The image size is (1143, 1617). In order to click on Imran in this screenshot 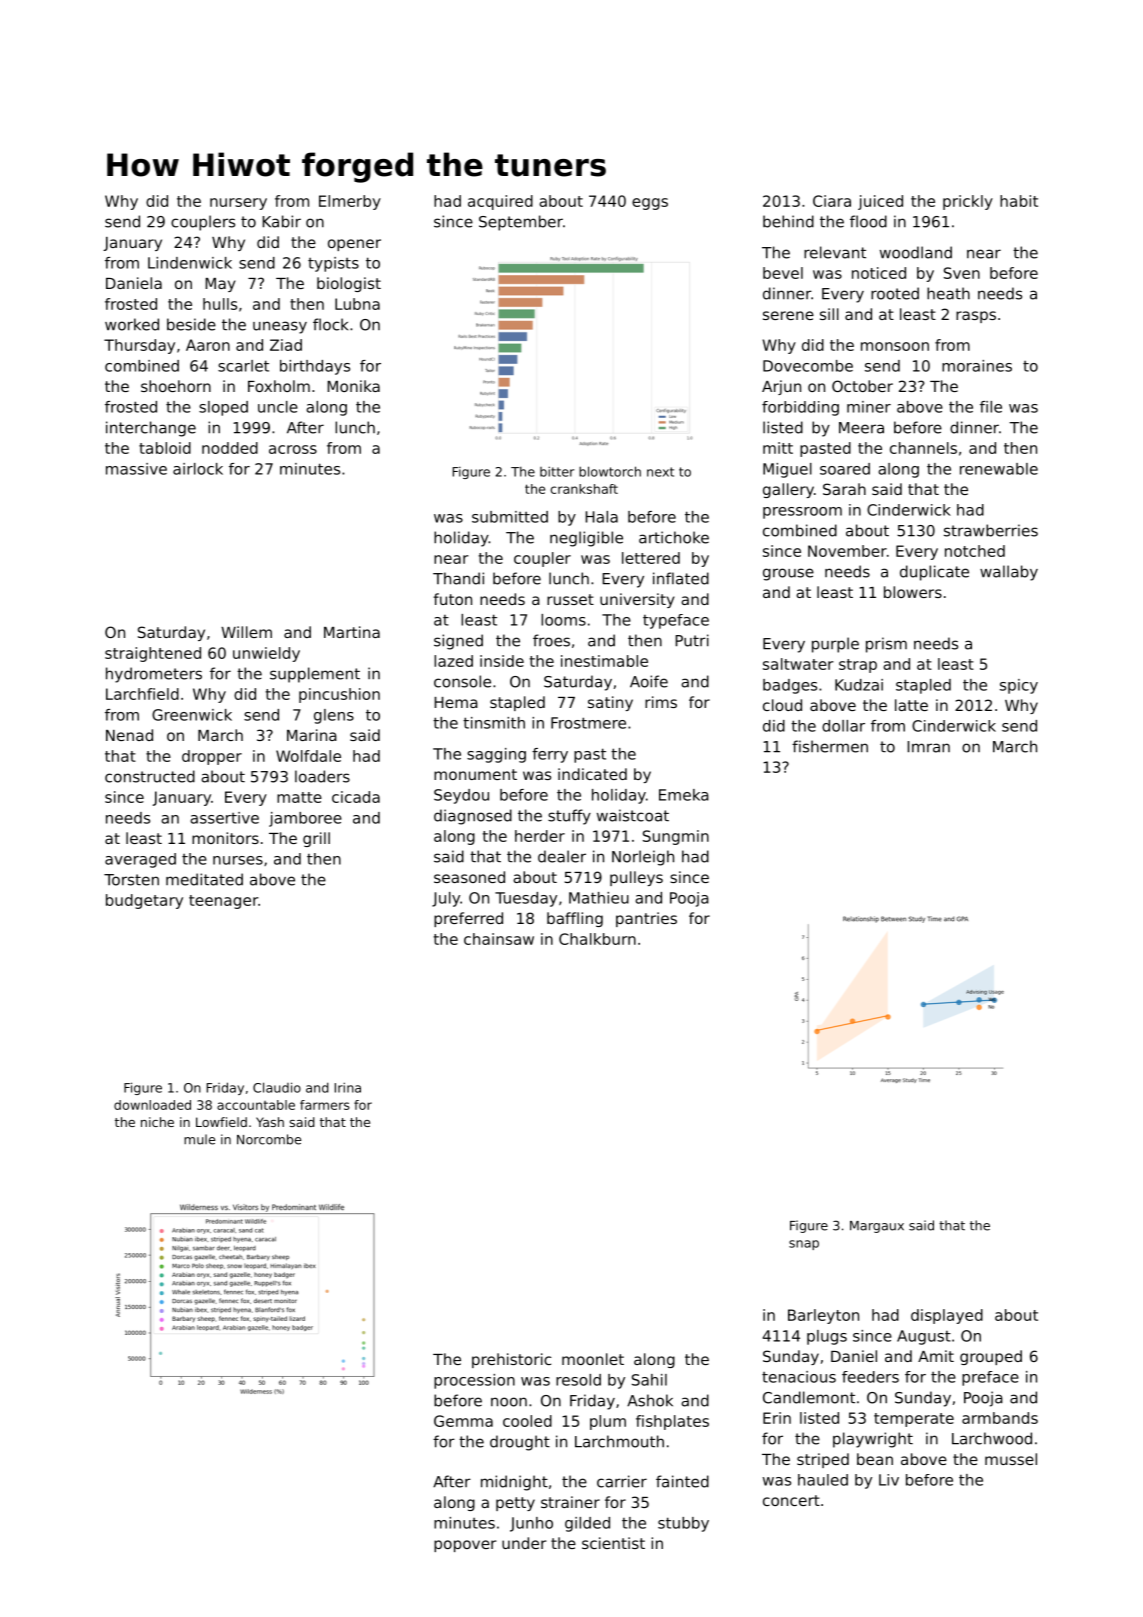, I will do `click(928, 747)`.
